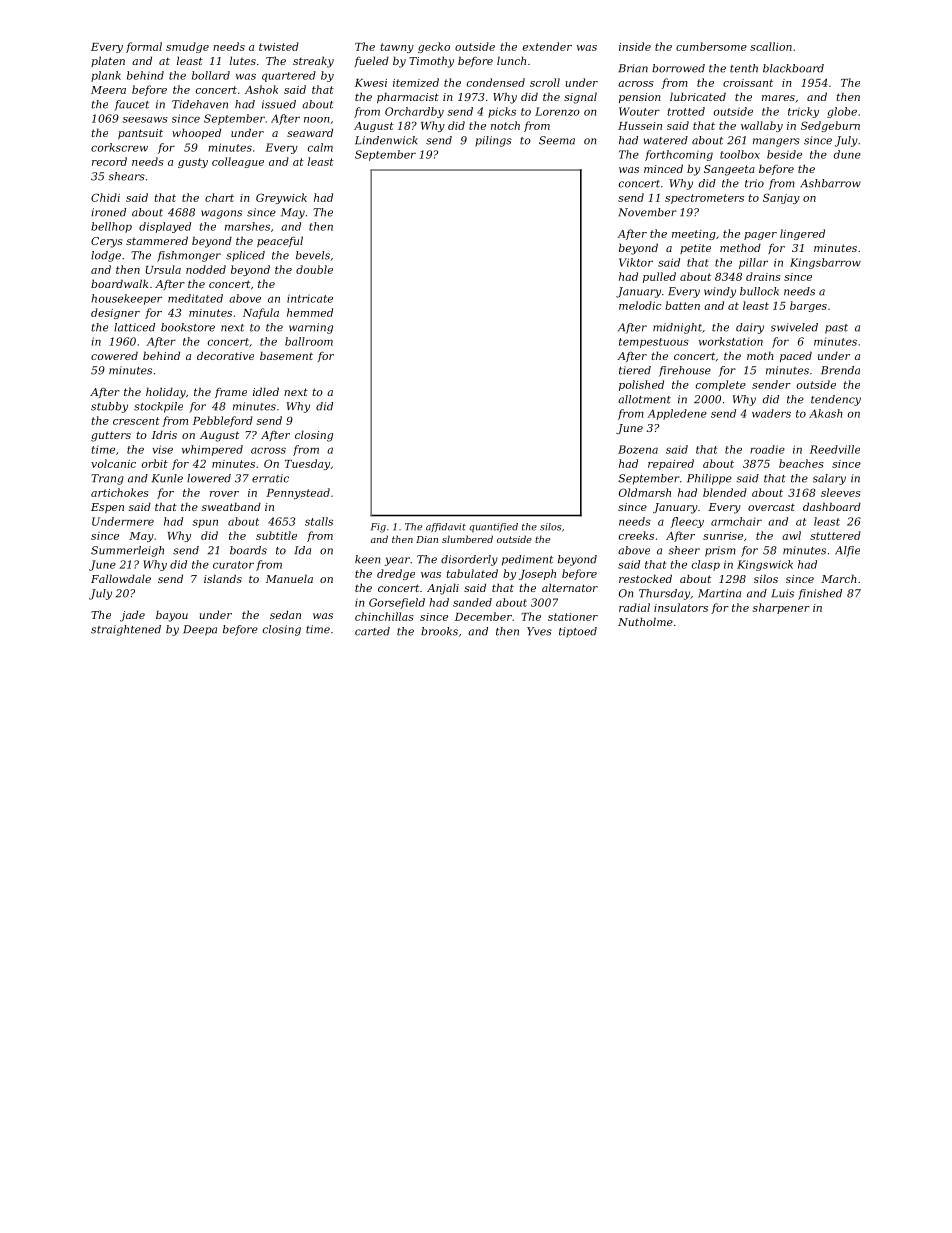 This image has height=1233, width=952. I want to click on dashboard, so click(832, 506).
